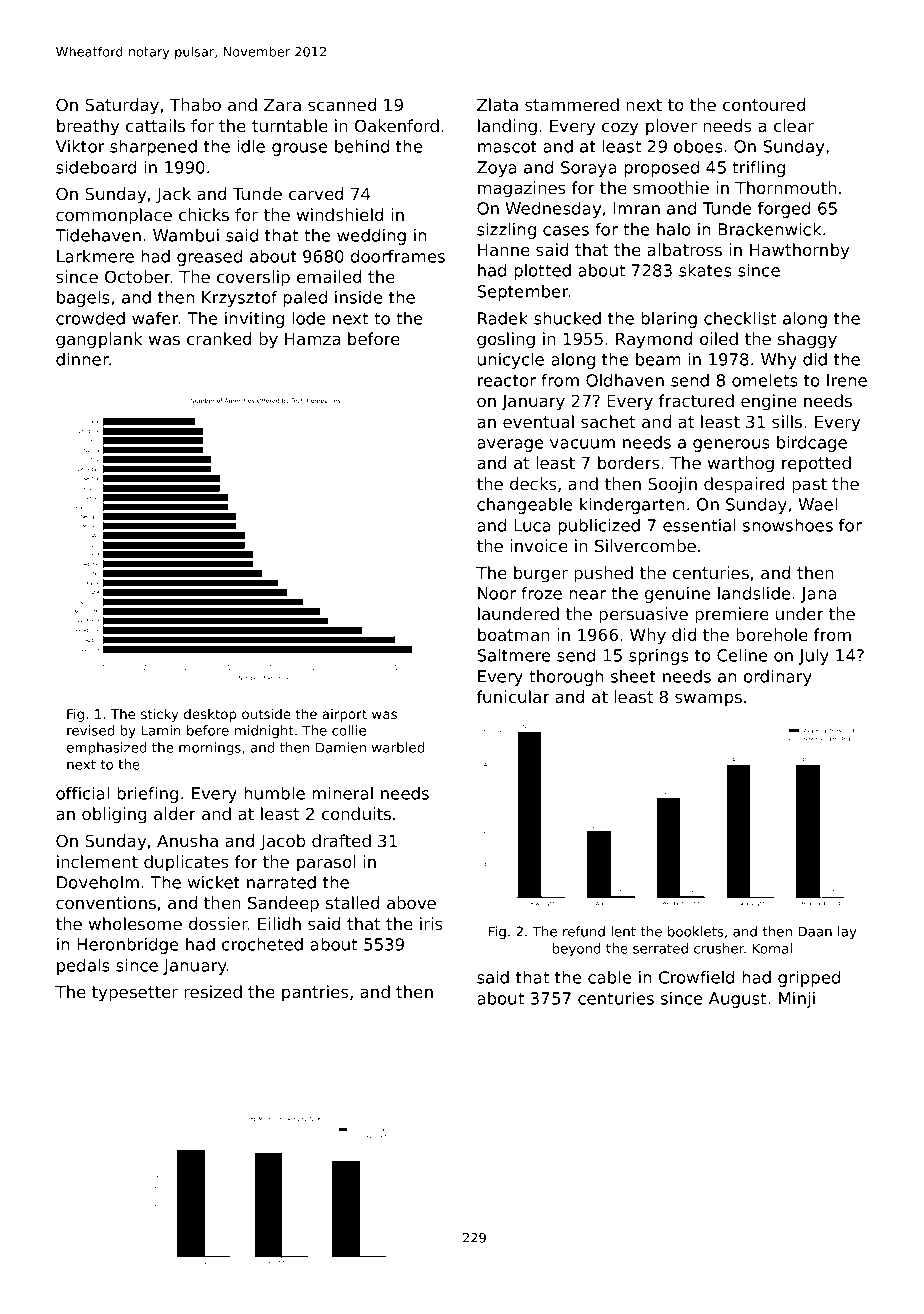 The width and height of the page is (924, 1314). What do you see at coordinates (778, 678) in the page?
I see `ordinary` at bounding box center [778, 678].
